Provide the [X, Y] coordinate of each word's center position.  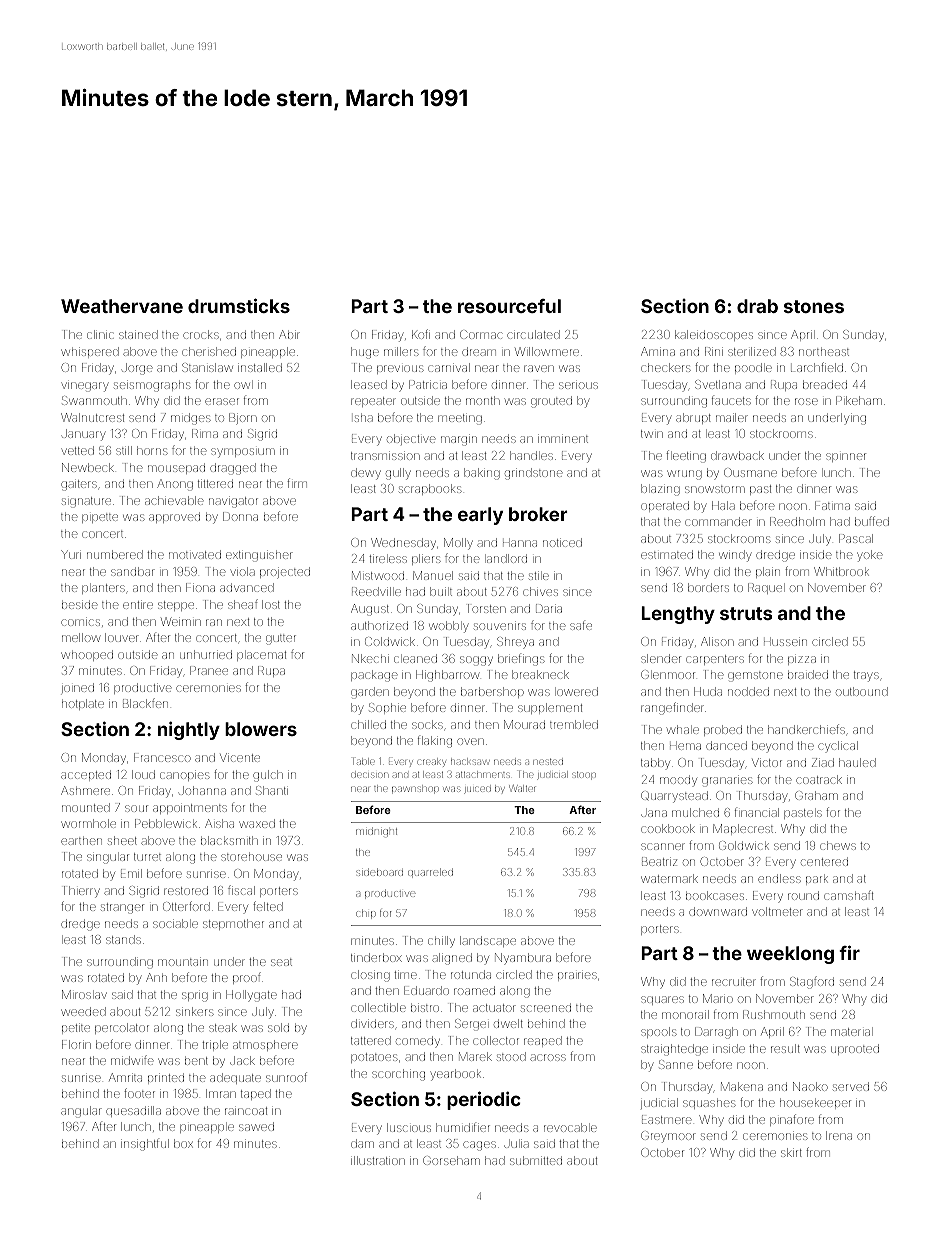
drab [757, 306]
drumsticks [239, 305]
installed [260, 367]
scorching [398, 1075]
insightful [145, 1145]
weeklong [790, 955]
